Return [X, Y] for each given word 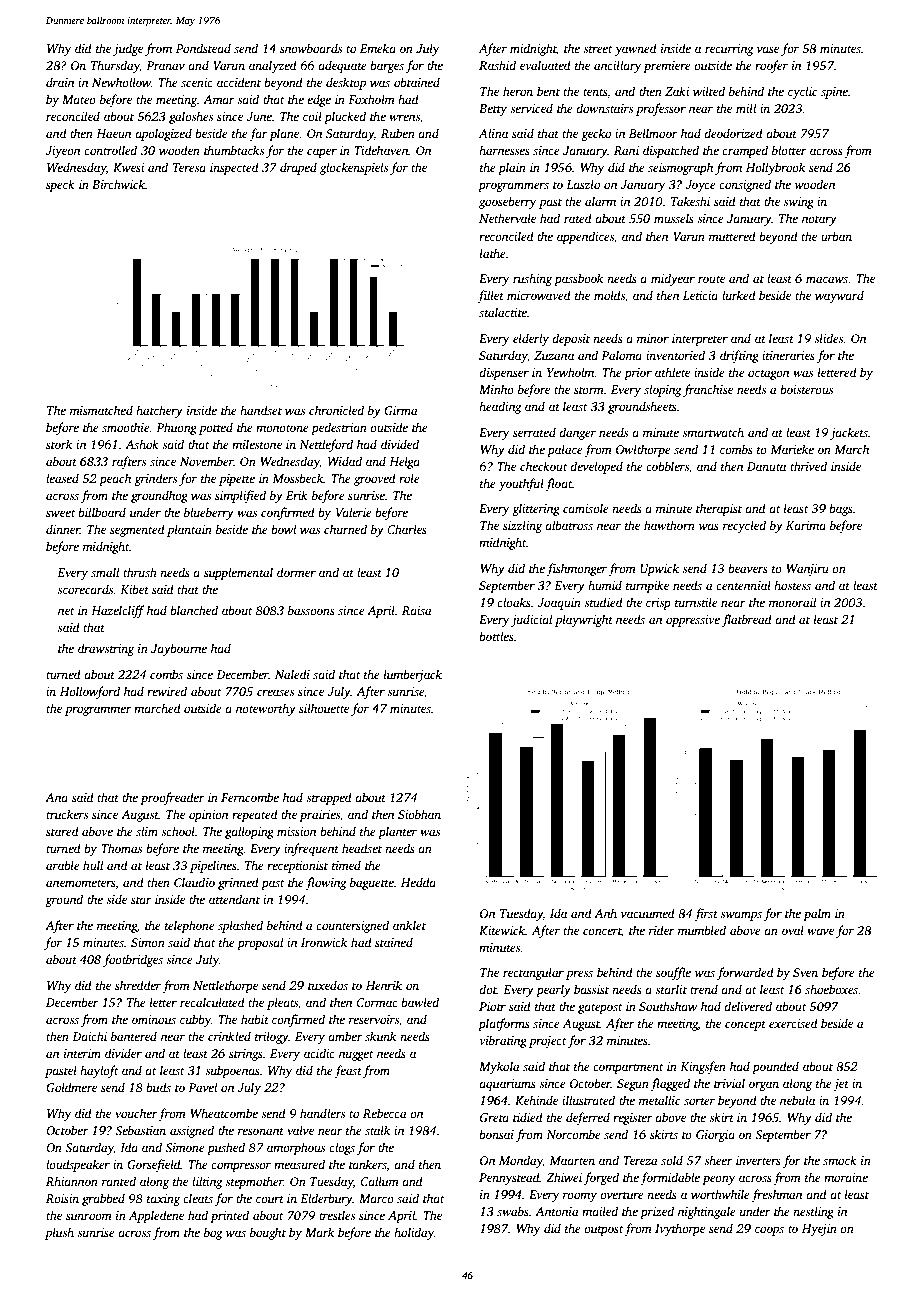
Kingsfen [703, 1067]
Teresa [189, 167]
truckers [67, 814]
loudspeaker [78, 1165]
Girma [401, 410]
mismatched [101, 410]
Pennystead [509, 1178]
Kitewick [502, 930]
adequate [342, 66]
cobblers [667, 466]
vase [768, 49]
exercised [793, 1023]
